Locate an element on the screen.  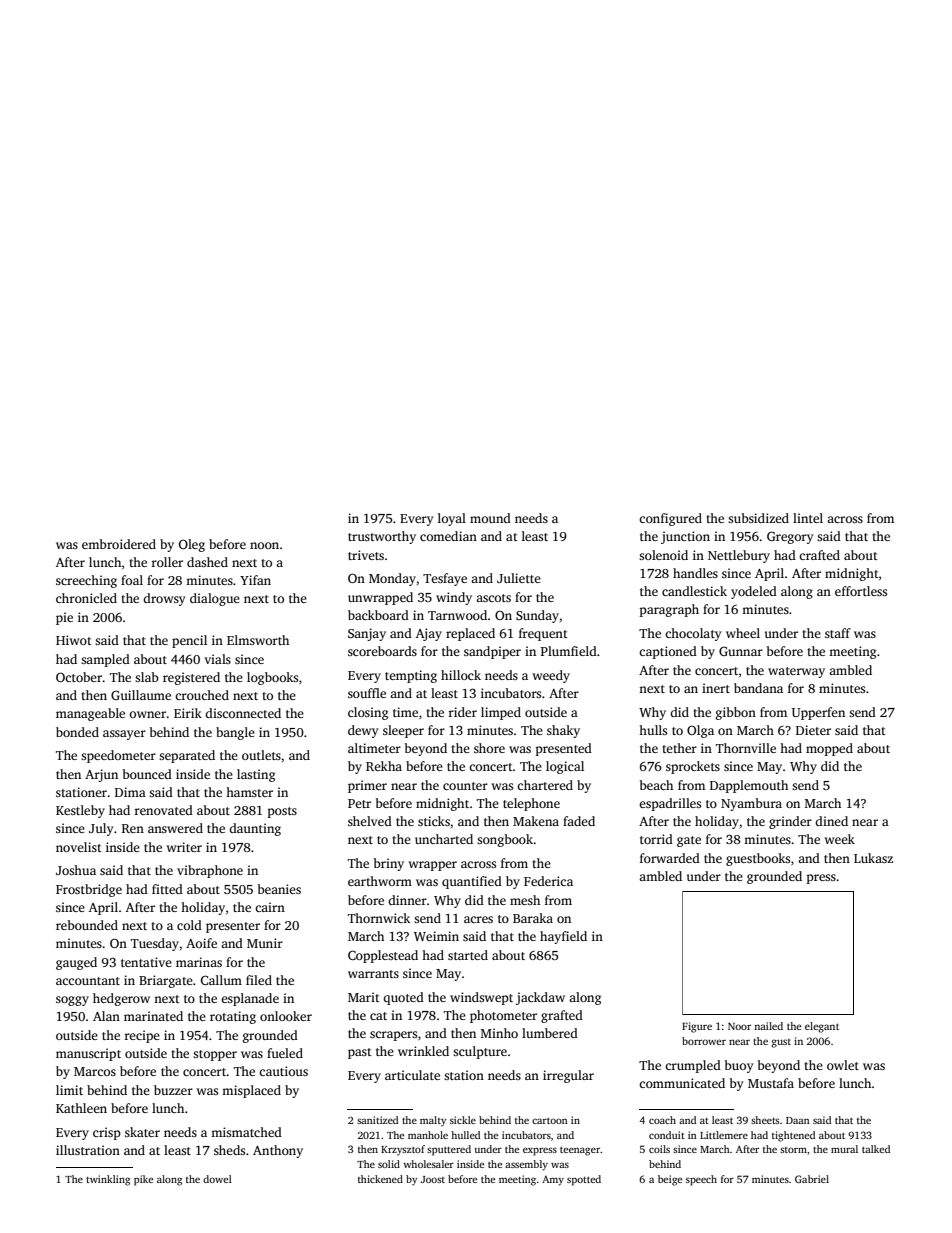
jackdaw is located at coordinates (540, 998).
